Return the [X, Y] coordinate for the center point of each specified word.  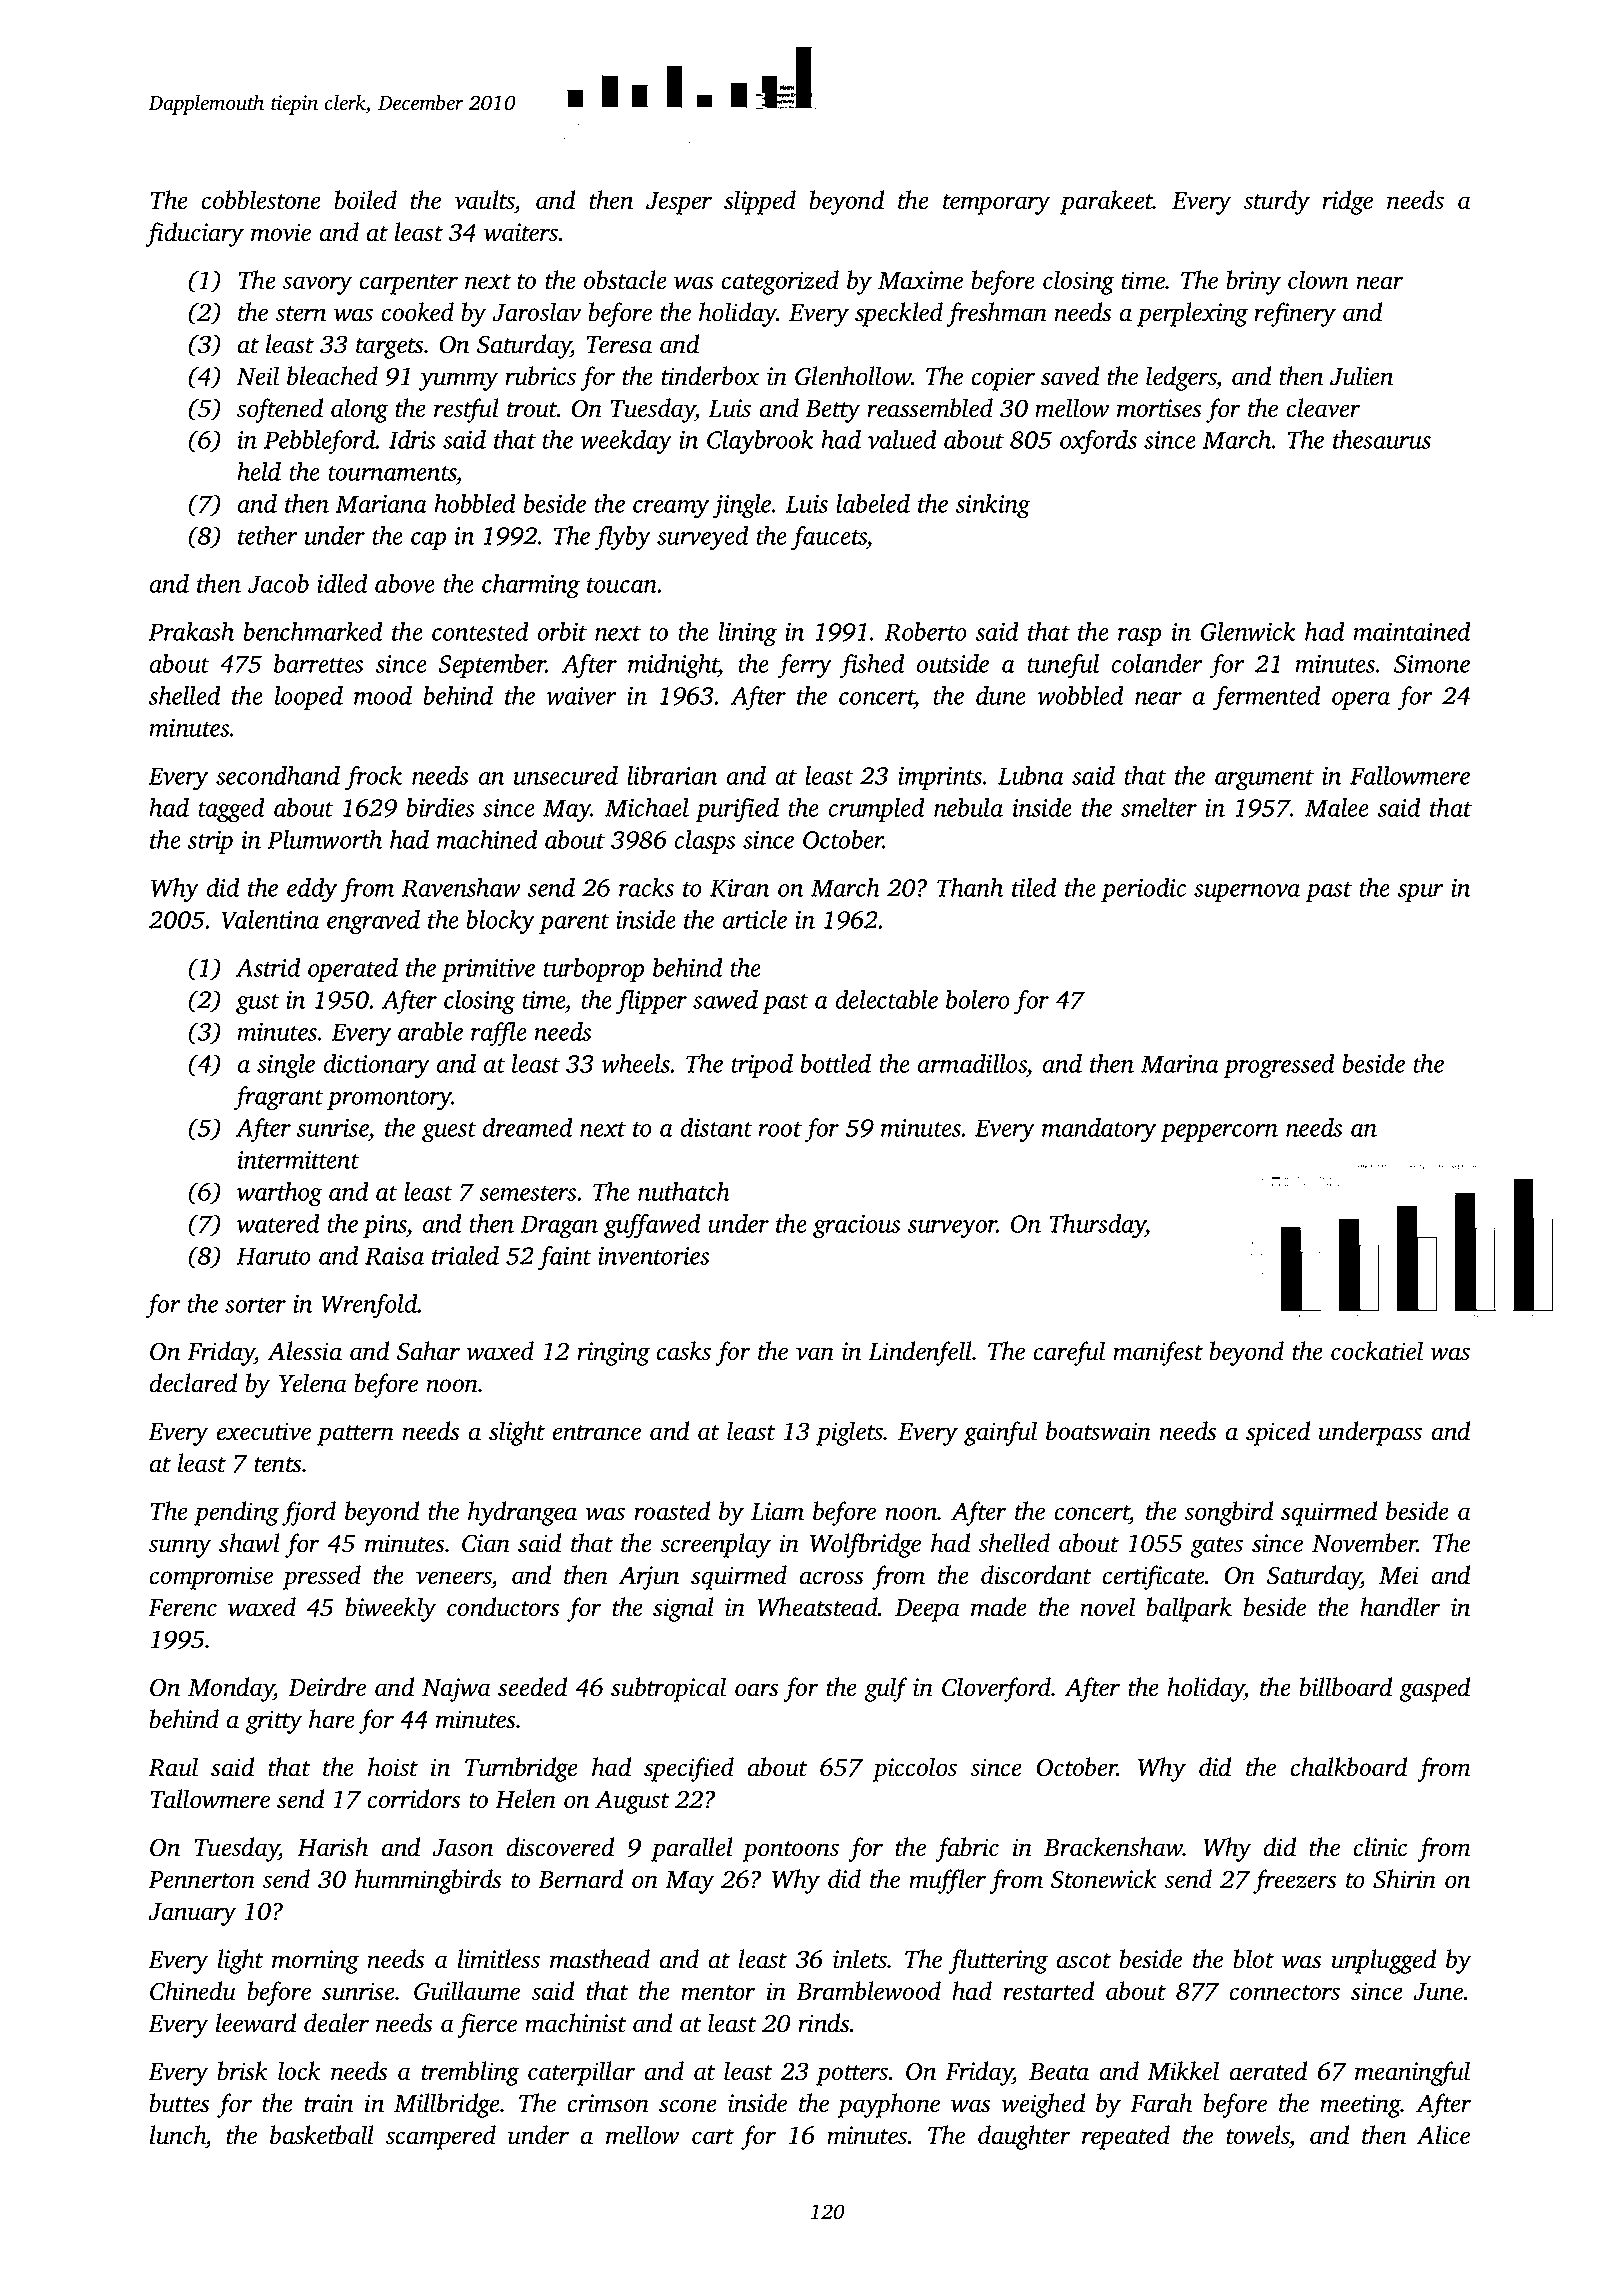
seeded [532, 1687]
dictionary [377, 1066]
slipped [760, 202]
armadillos [972, 1063]
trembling [470, 2073]
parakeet [1106, 202]
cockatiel [1377, 1351]
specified [689, 1769]
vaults [484, 200]
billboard [1345, 1687]
